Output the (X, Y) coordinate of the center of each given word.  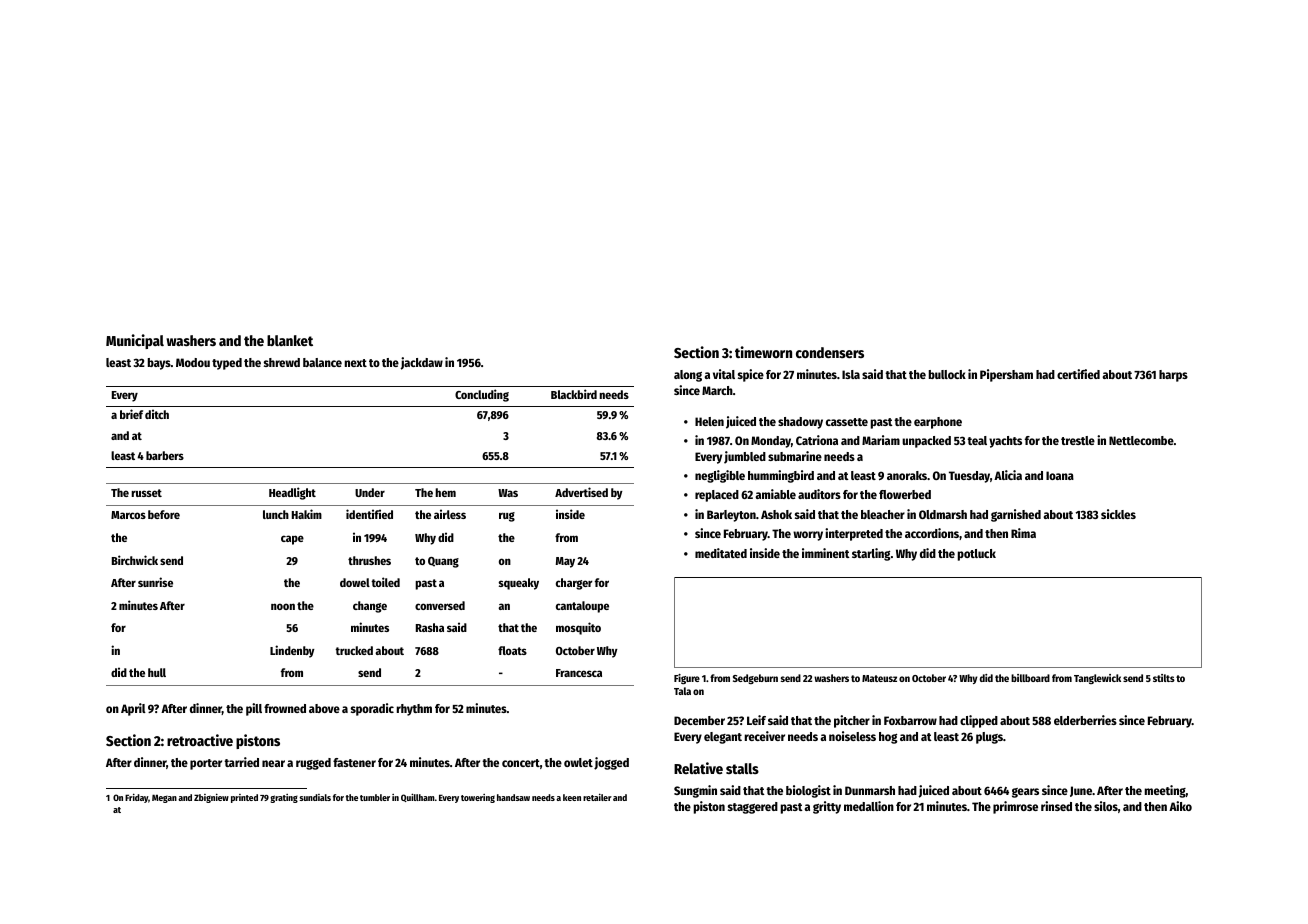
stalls (742, 768)
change (370, 607)
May (565, 562)
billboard (1030, 678)
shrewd (282, 362)
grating (284, 798)
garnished (1016, 515)
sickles (1118, 514)
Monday (771, 442)
